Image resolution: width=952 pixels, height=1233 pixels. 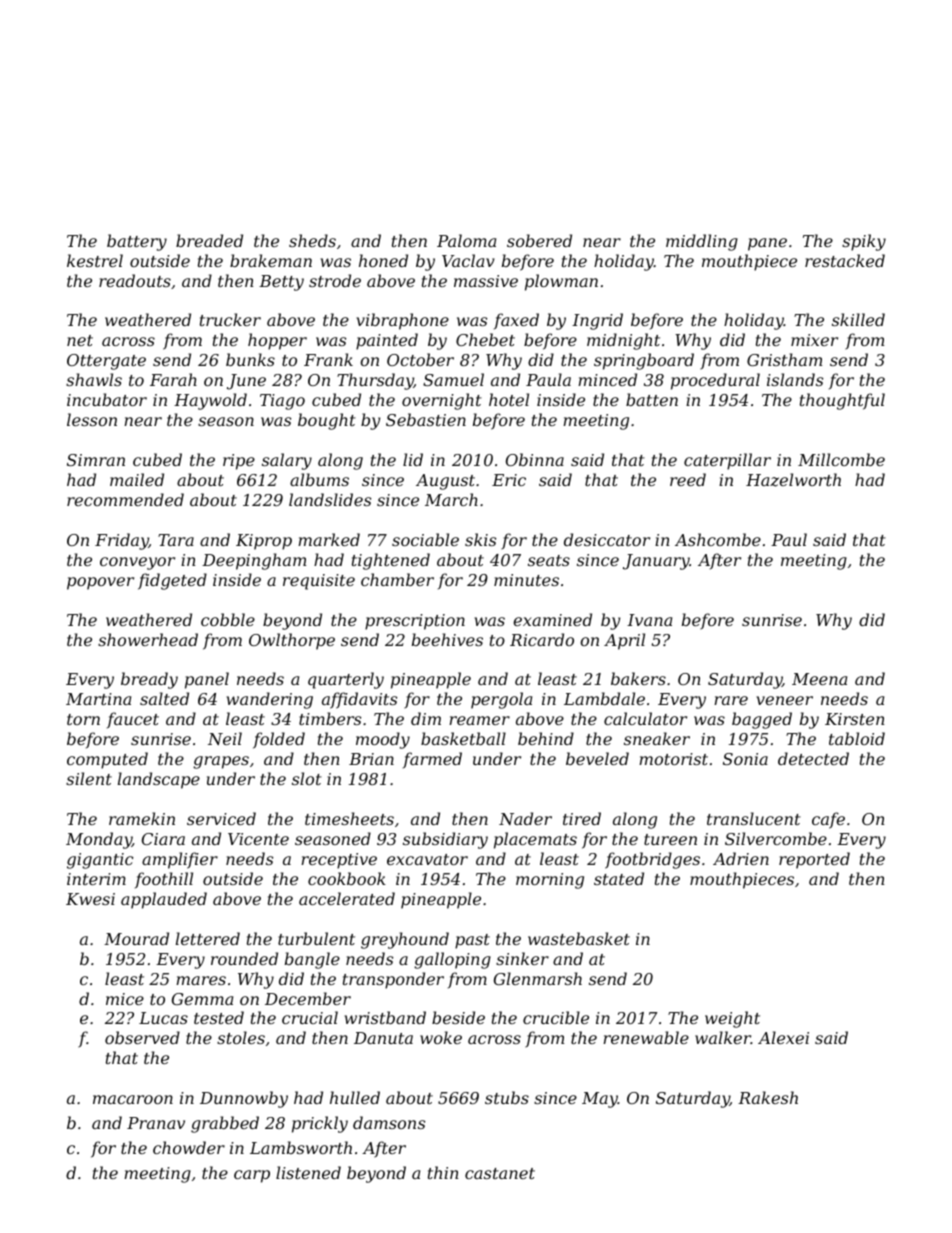 I want to click on silent, so click(x=89, y=778).
